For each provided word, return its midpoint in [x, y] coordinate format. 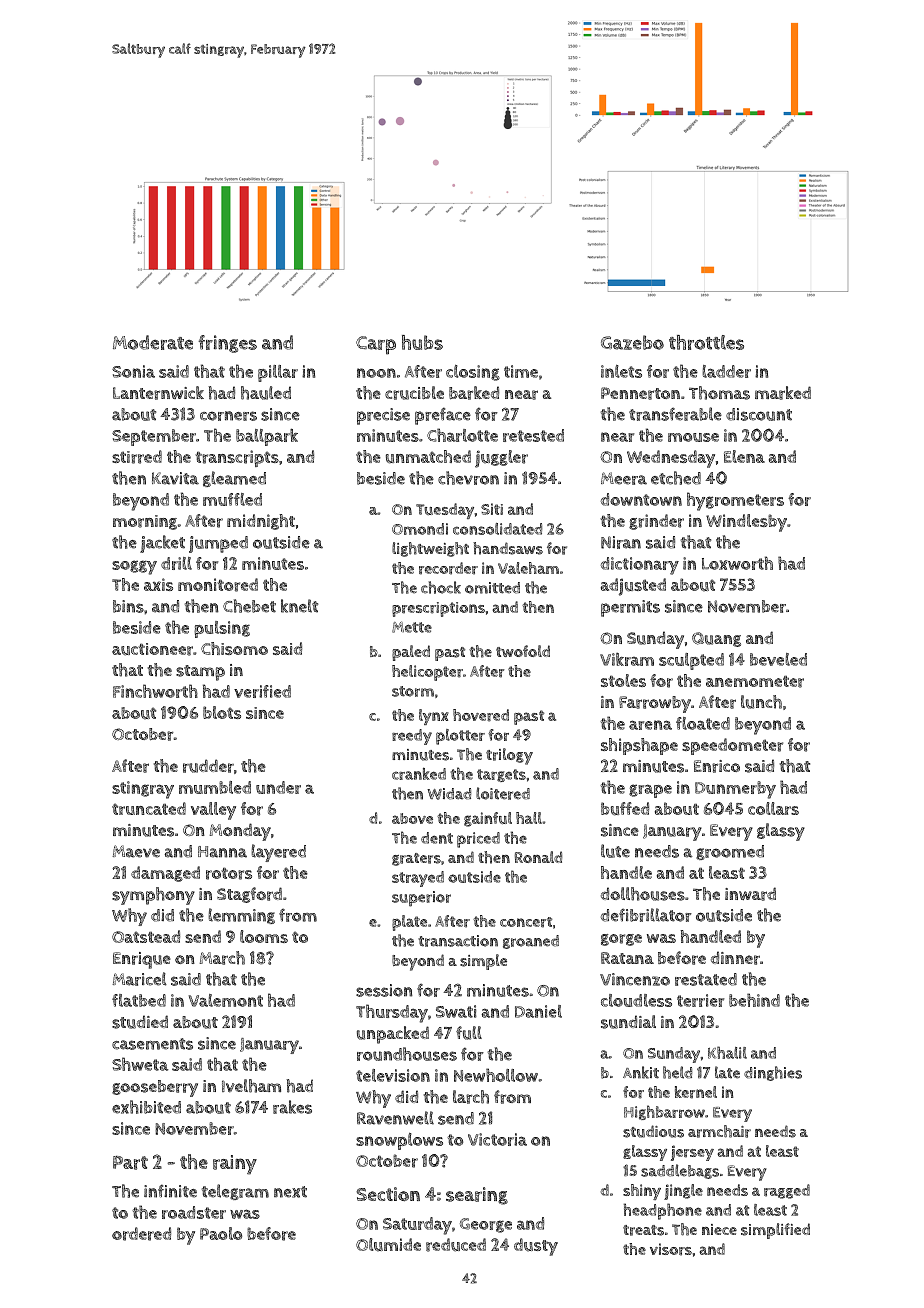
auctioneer [152, 649]
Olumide [388, 1245]
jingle [683, 1192]
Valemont [226, 1000]
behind [754, 1000]
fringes [228, 344]
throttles [706, 342]
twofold [523, 651]
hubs [422, 342]
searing [477, 1196]
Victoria [497, 1139]
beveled [778, 659]
